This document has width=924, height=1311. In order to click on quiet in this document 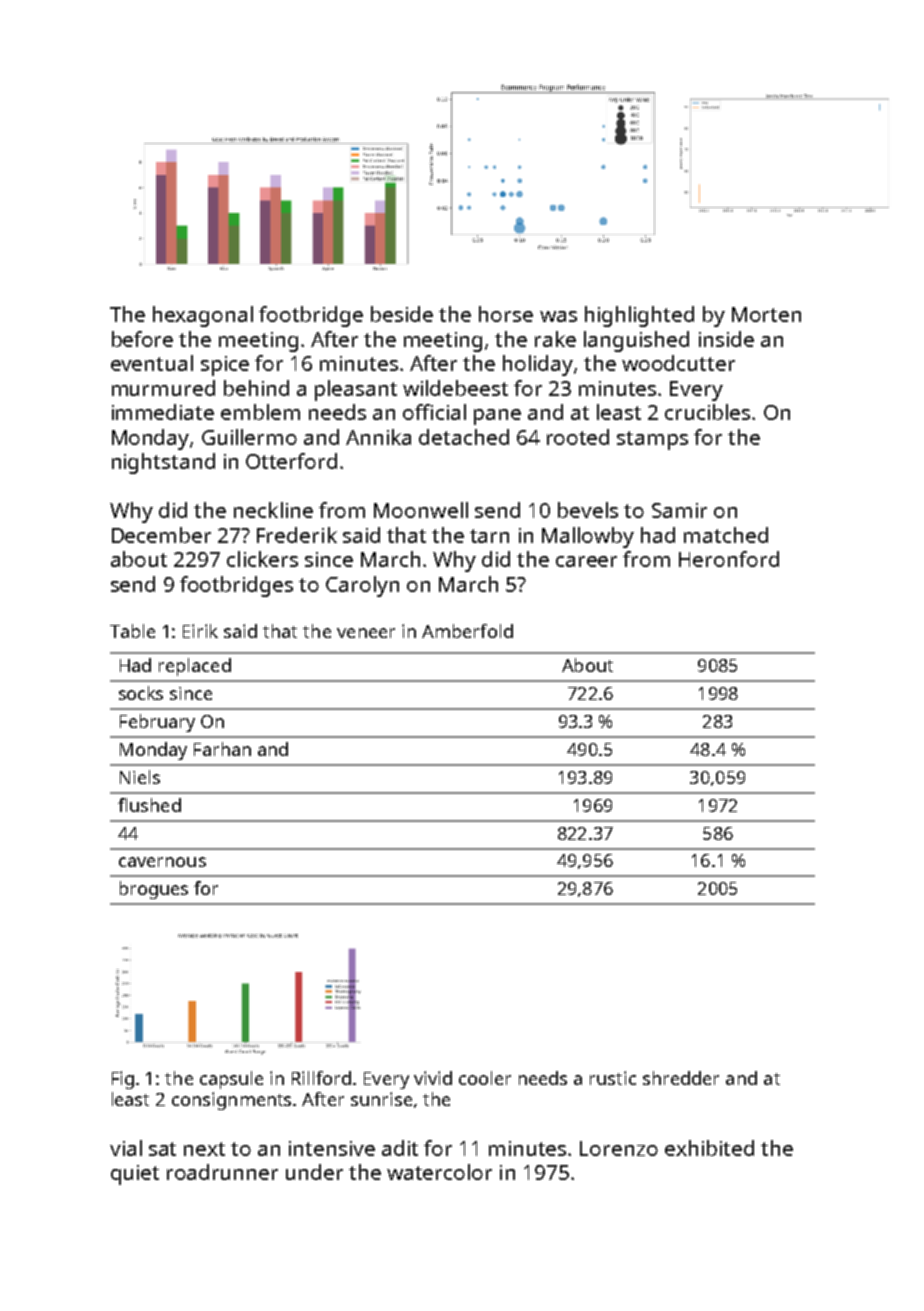, I will do `click(135, 1175)`.
